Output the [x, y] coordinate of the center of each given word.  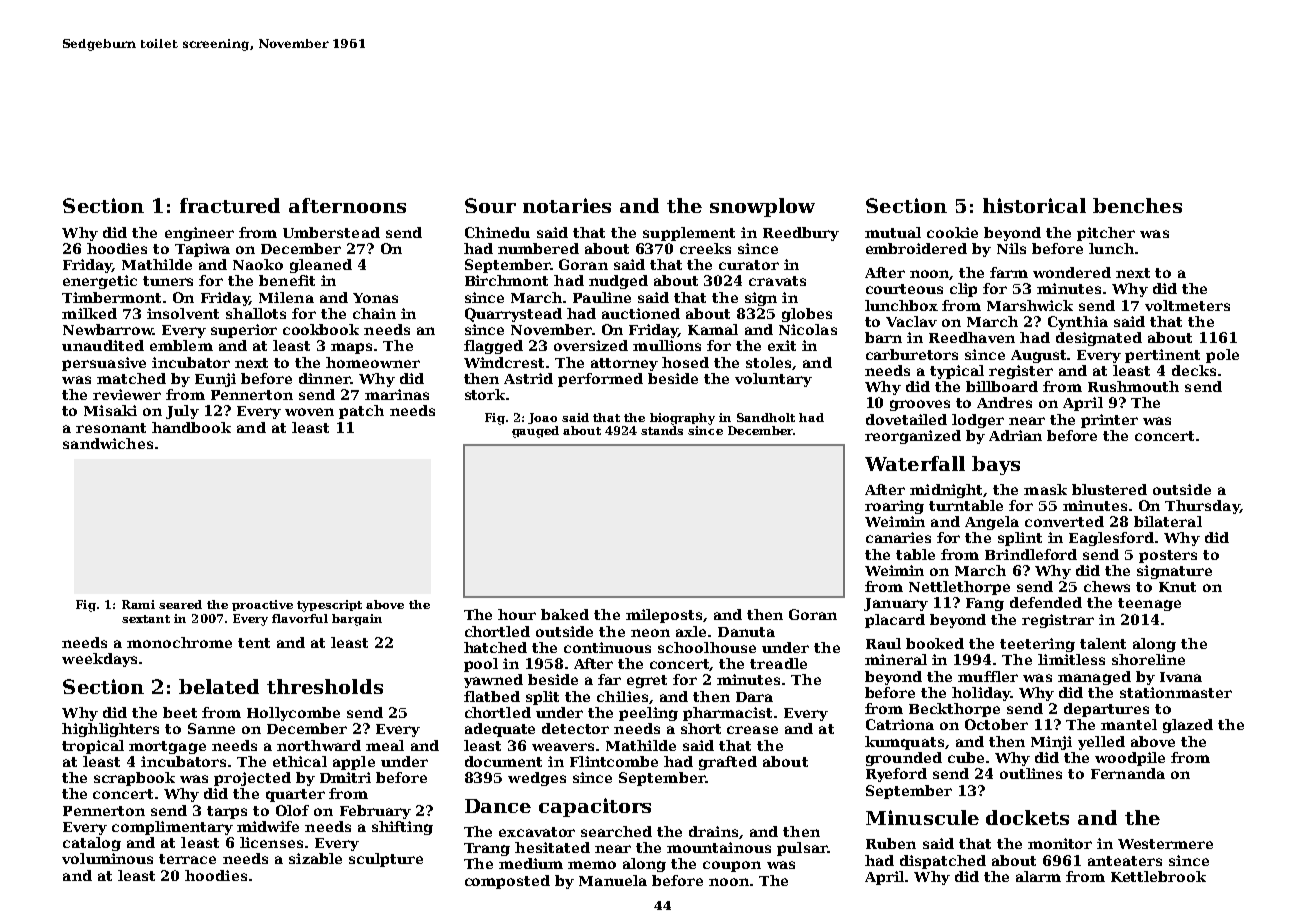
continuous [607, 647]
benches [1137, 205]
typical [957, 372]
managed [1094, 678]
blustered [1109, 489]
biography [682, 419]
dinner [325, 378]
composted [507, 882]
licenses [271, 842]
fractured [230, 205]
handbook [191, 427]
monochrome [179, 642]
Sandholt [766, 417]
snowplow [762, 207]
